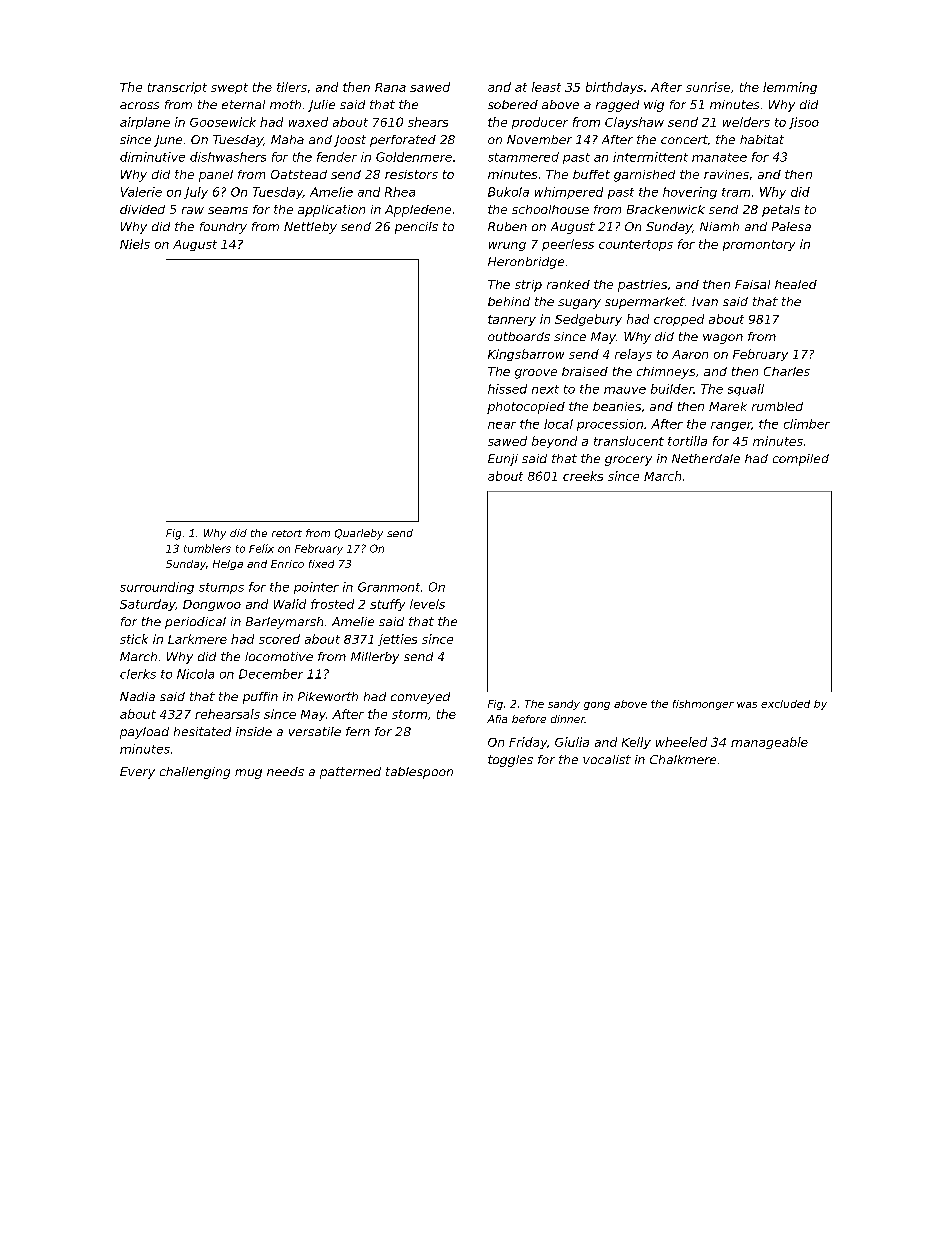 This screenshot has height=1233, width=952. Describe the element at coordinates (796, 284) in the screenshot. I see `healed` at that location.
